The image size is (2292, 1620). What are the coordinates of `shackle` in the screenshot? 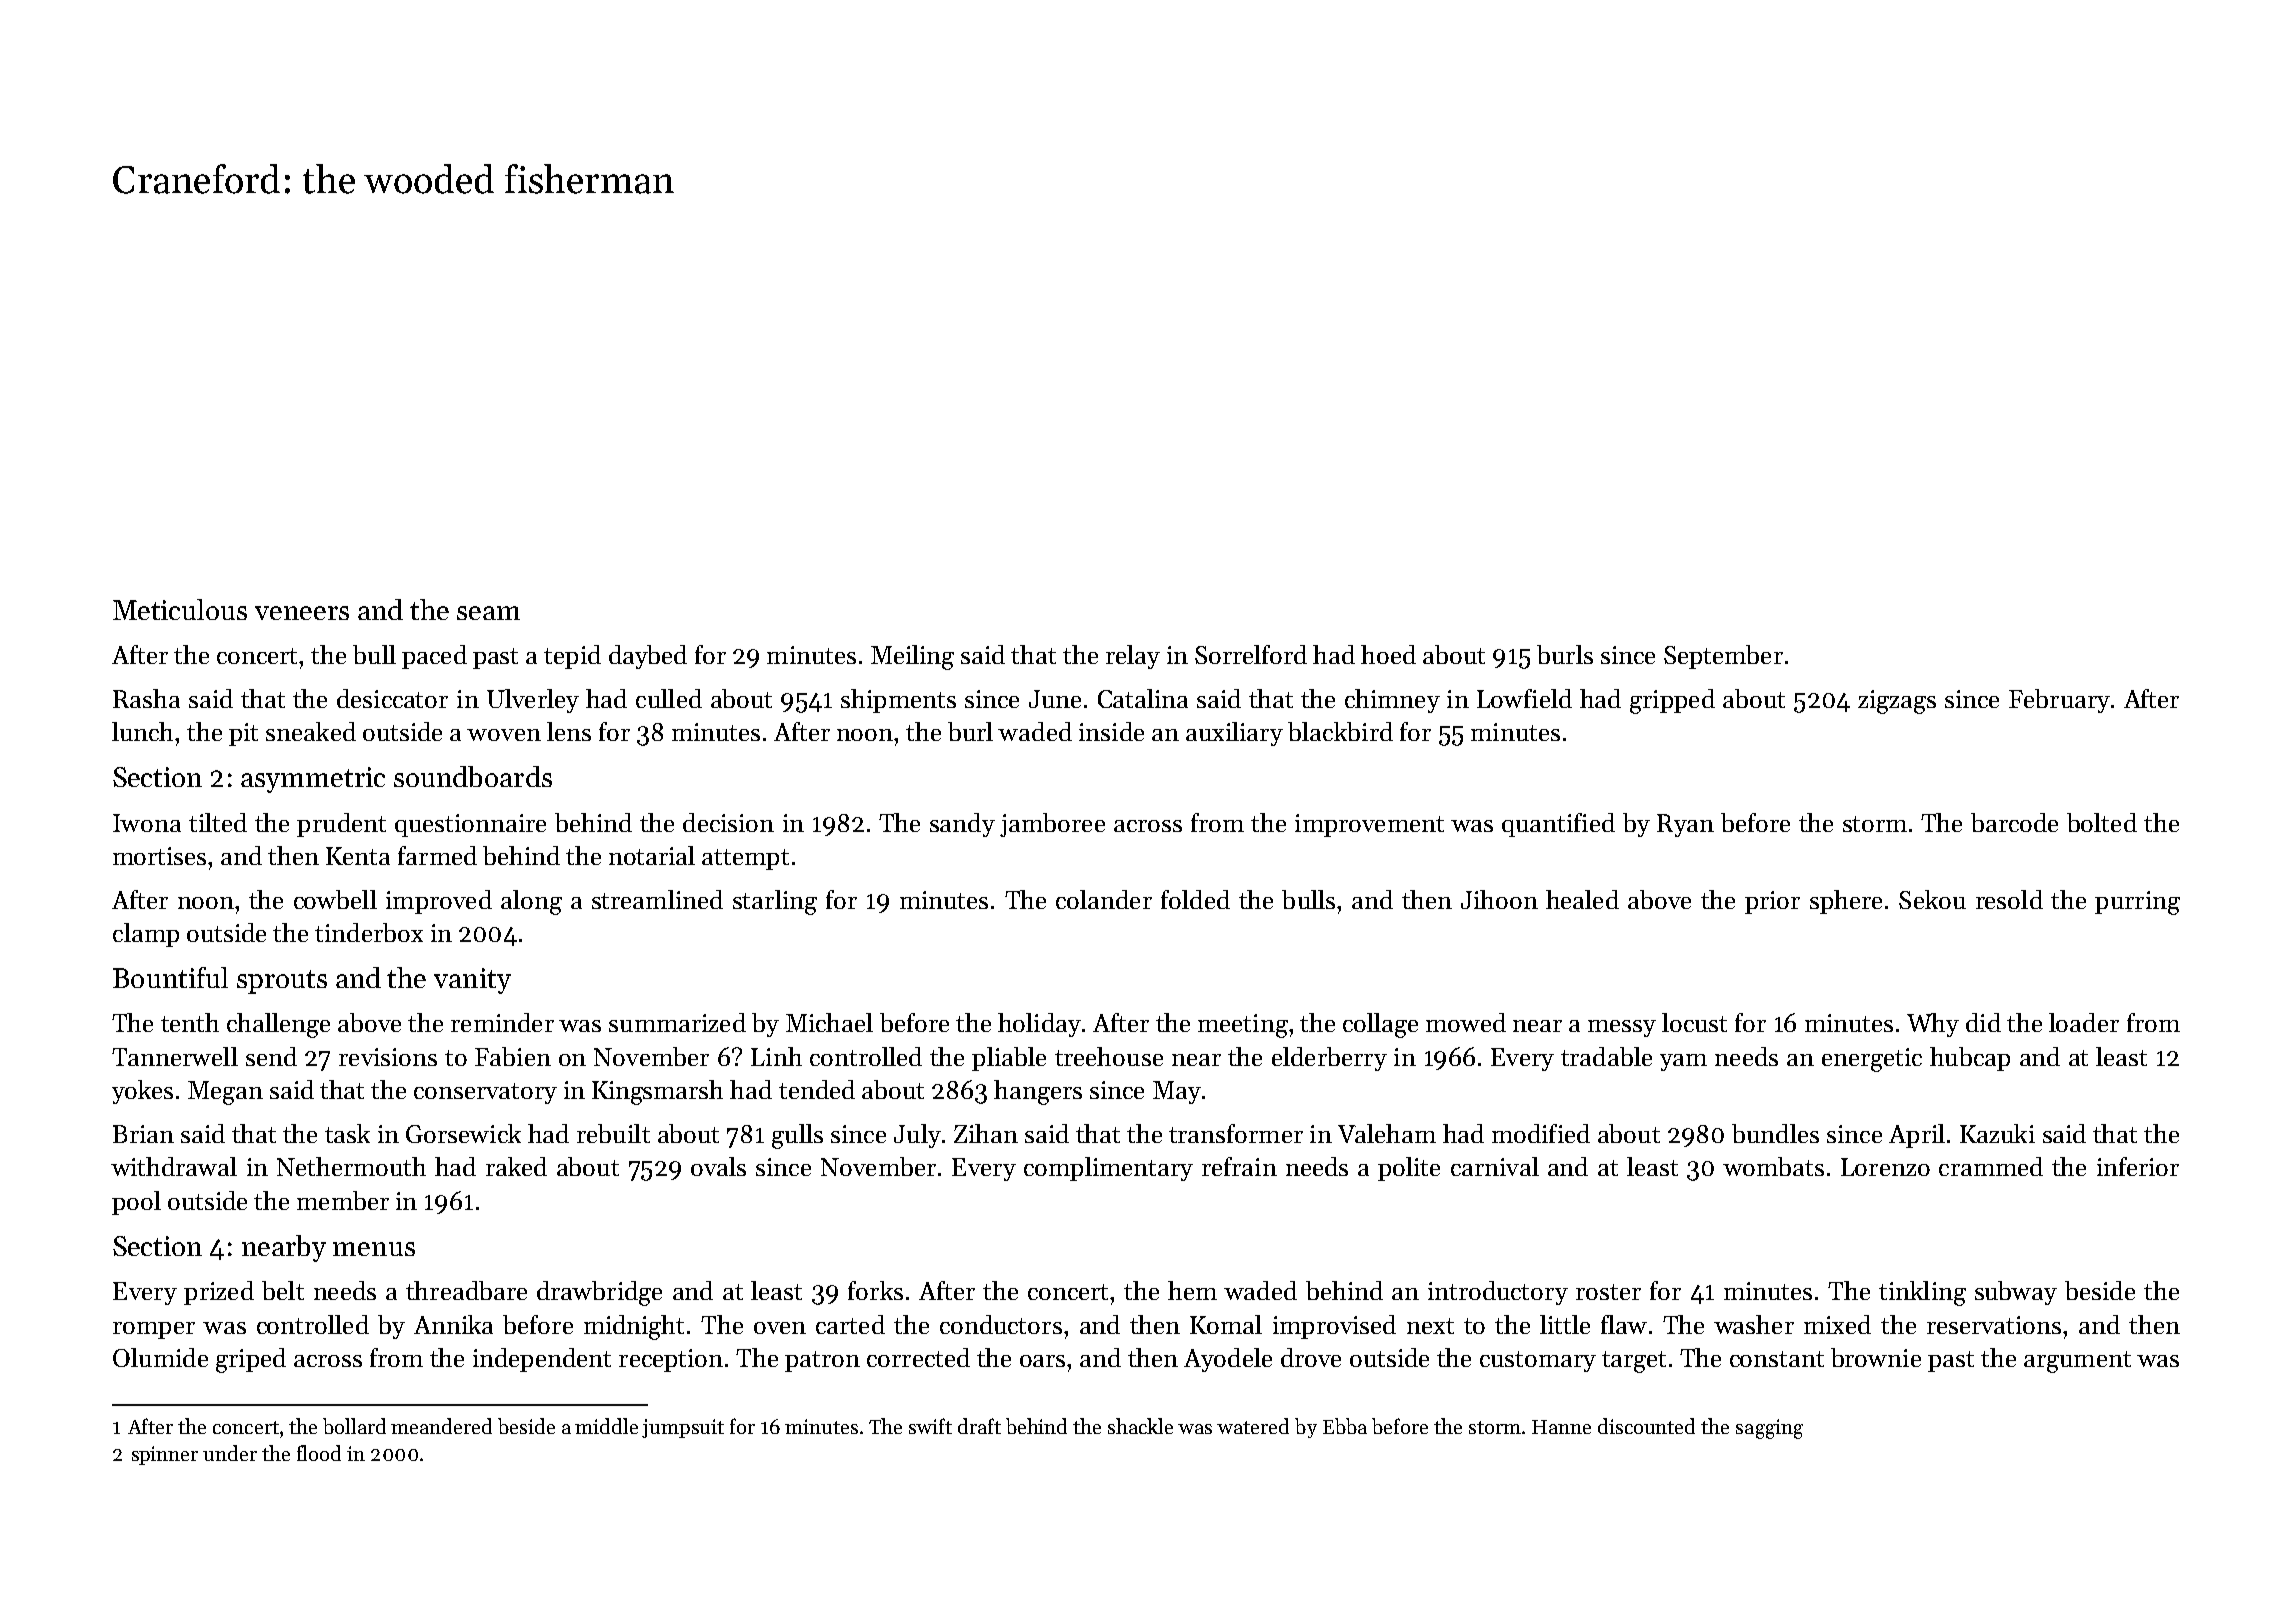 It's located at (1140, 1426).
